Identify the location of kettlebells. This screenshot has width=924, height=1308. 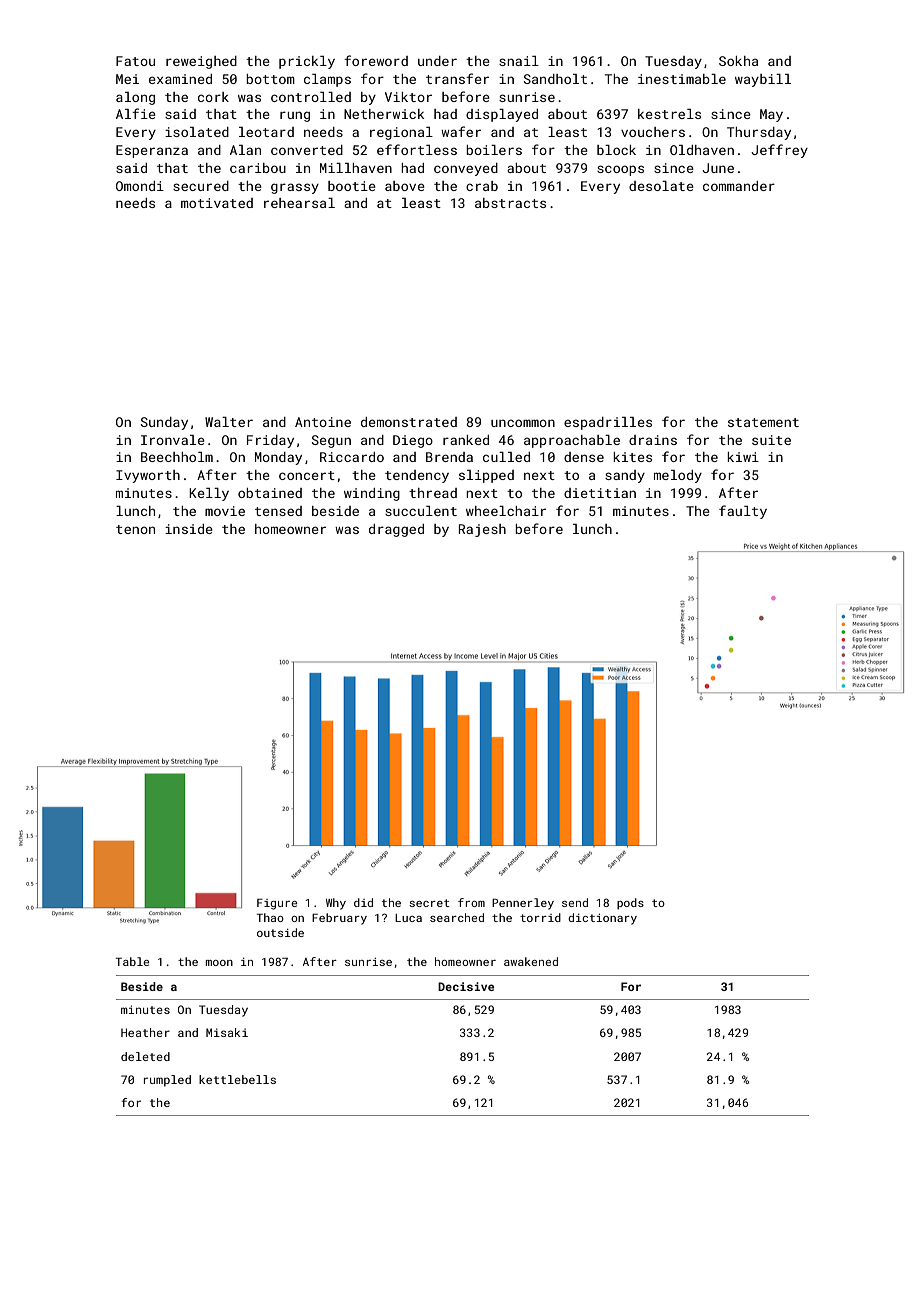
(237, 1079).
